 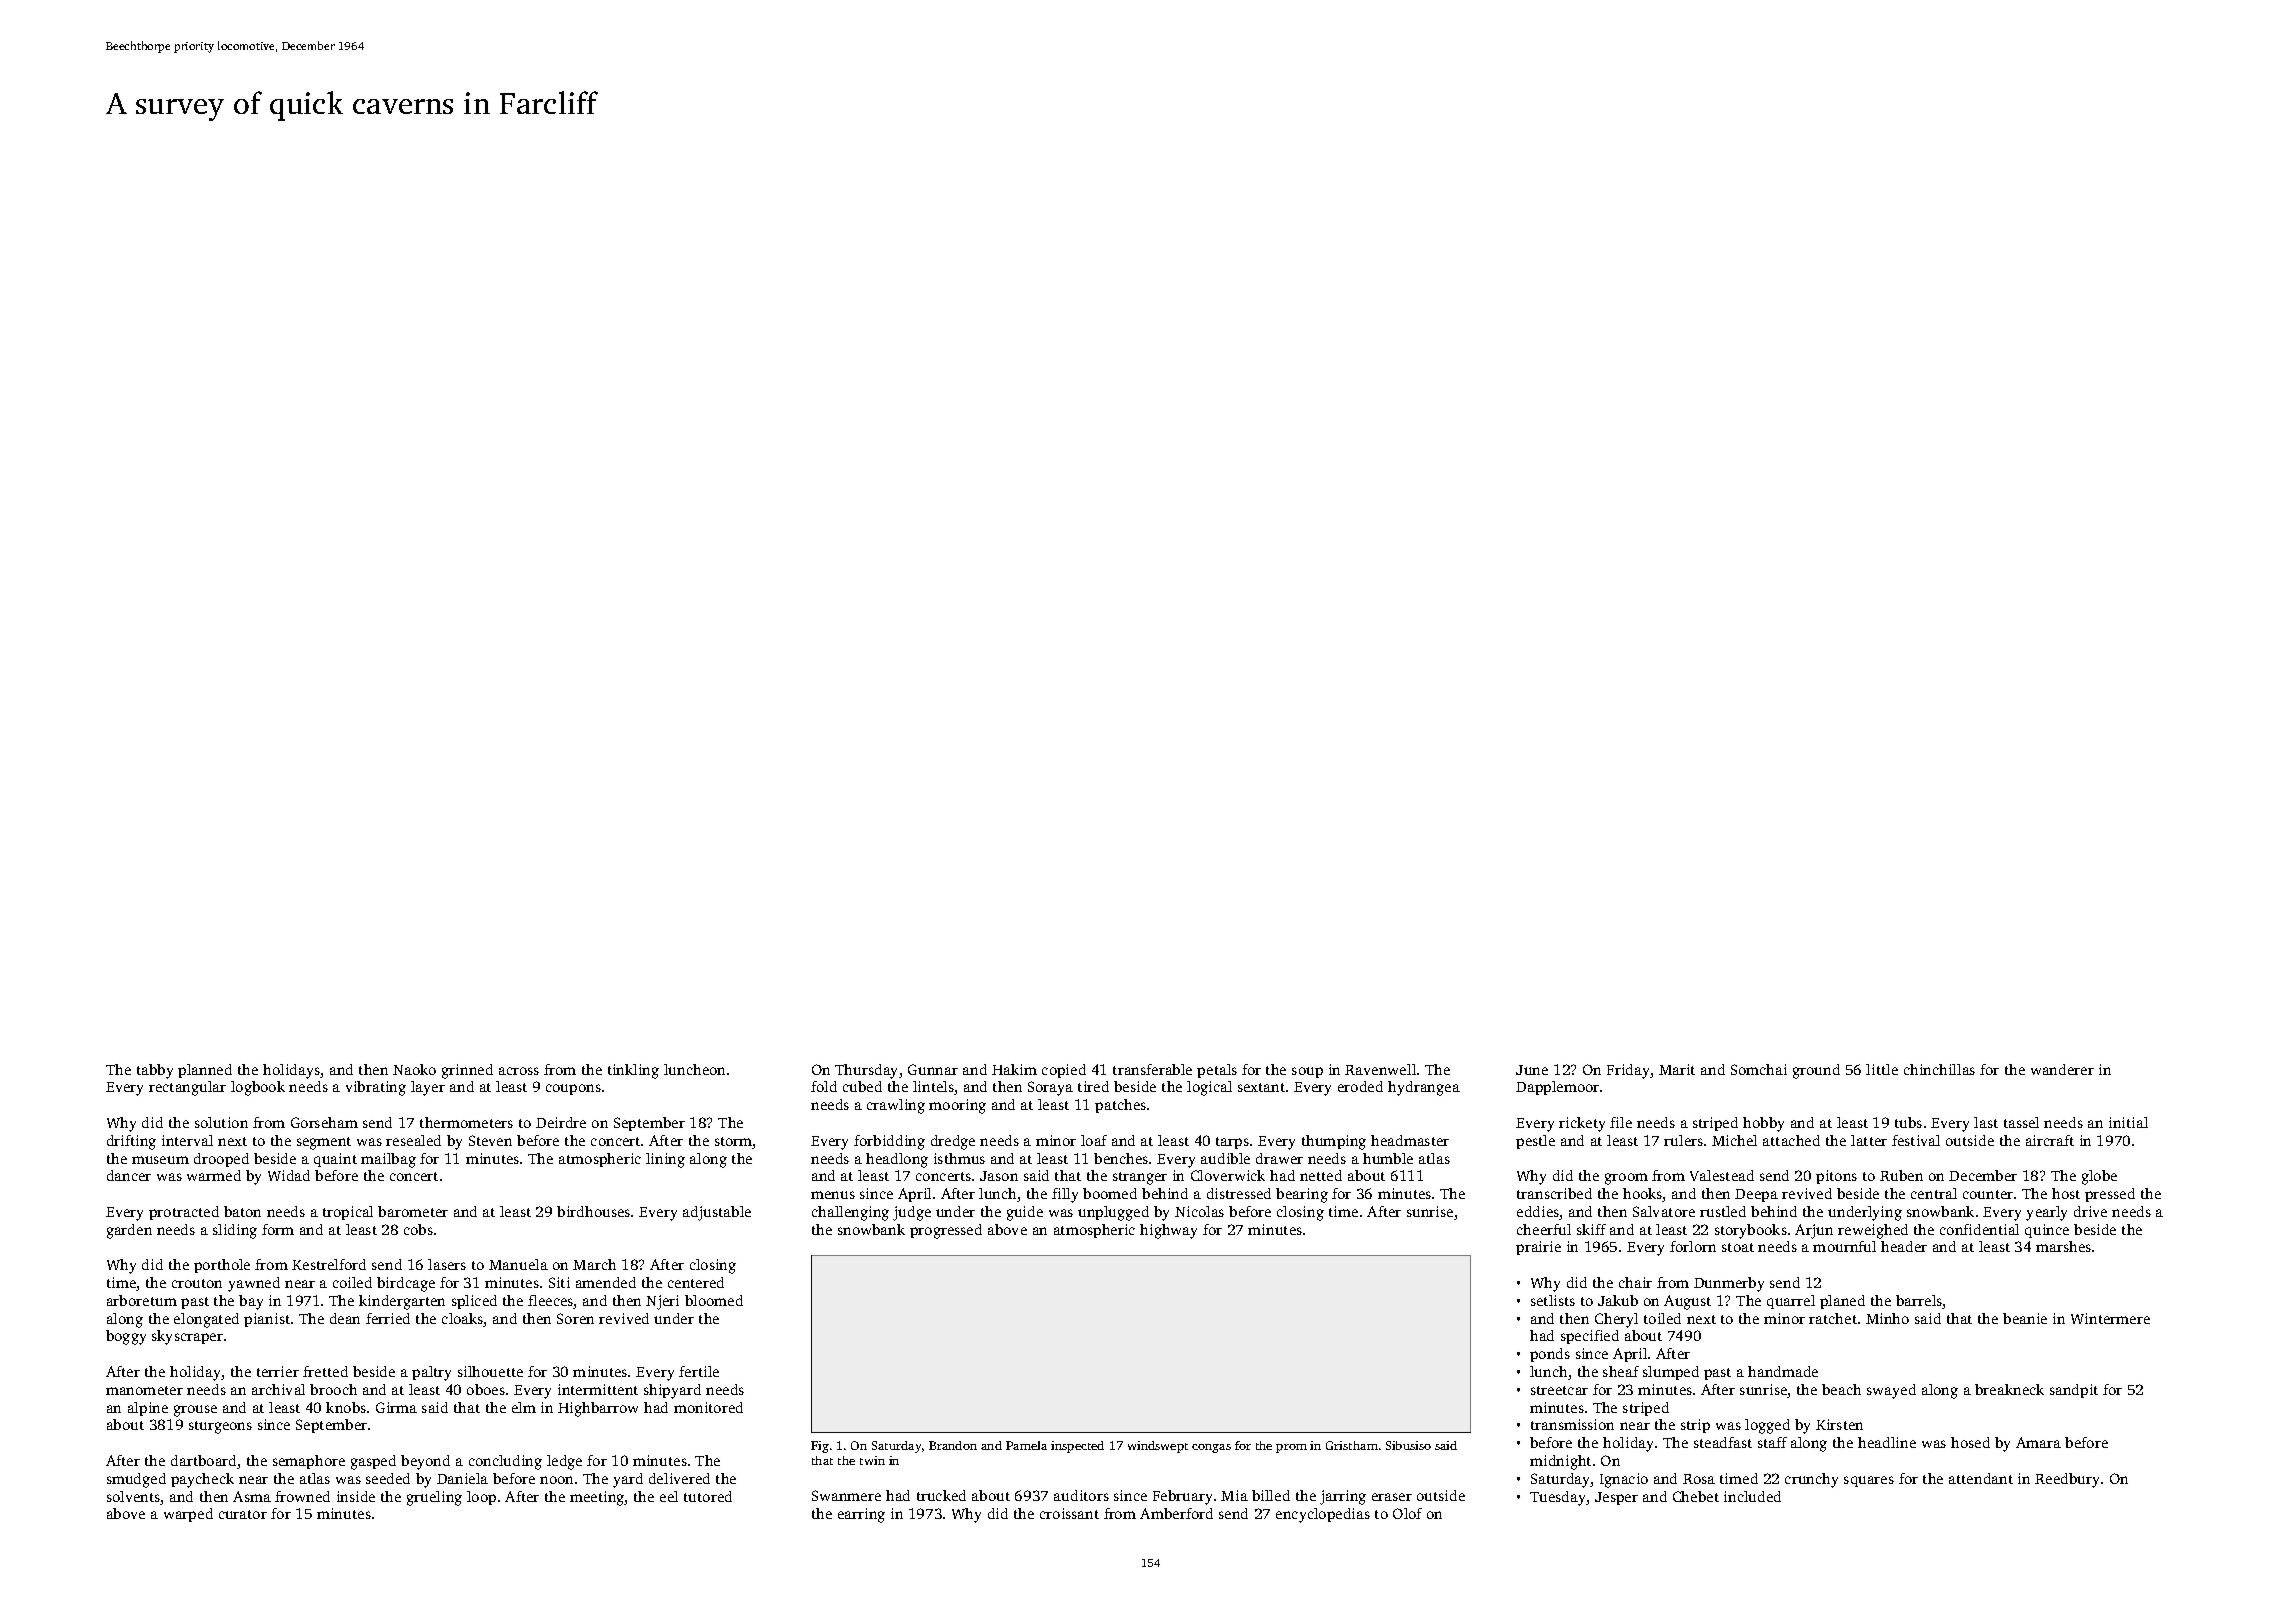 I want to click on seeded, so click(x=388, y=1478).
